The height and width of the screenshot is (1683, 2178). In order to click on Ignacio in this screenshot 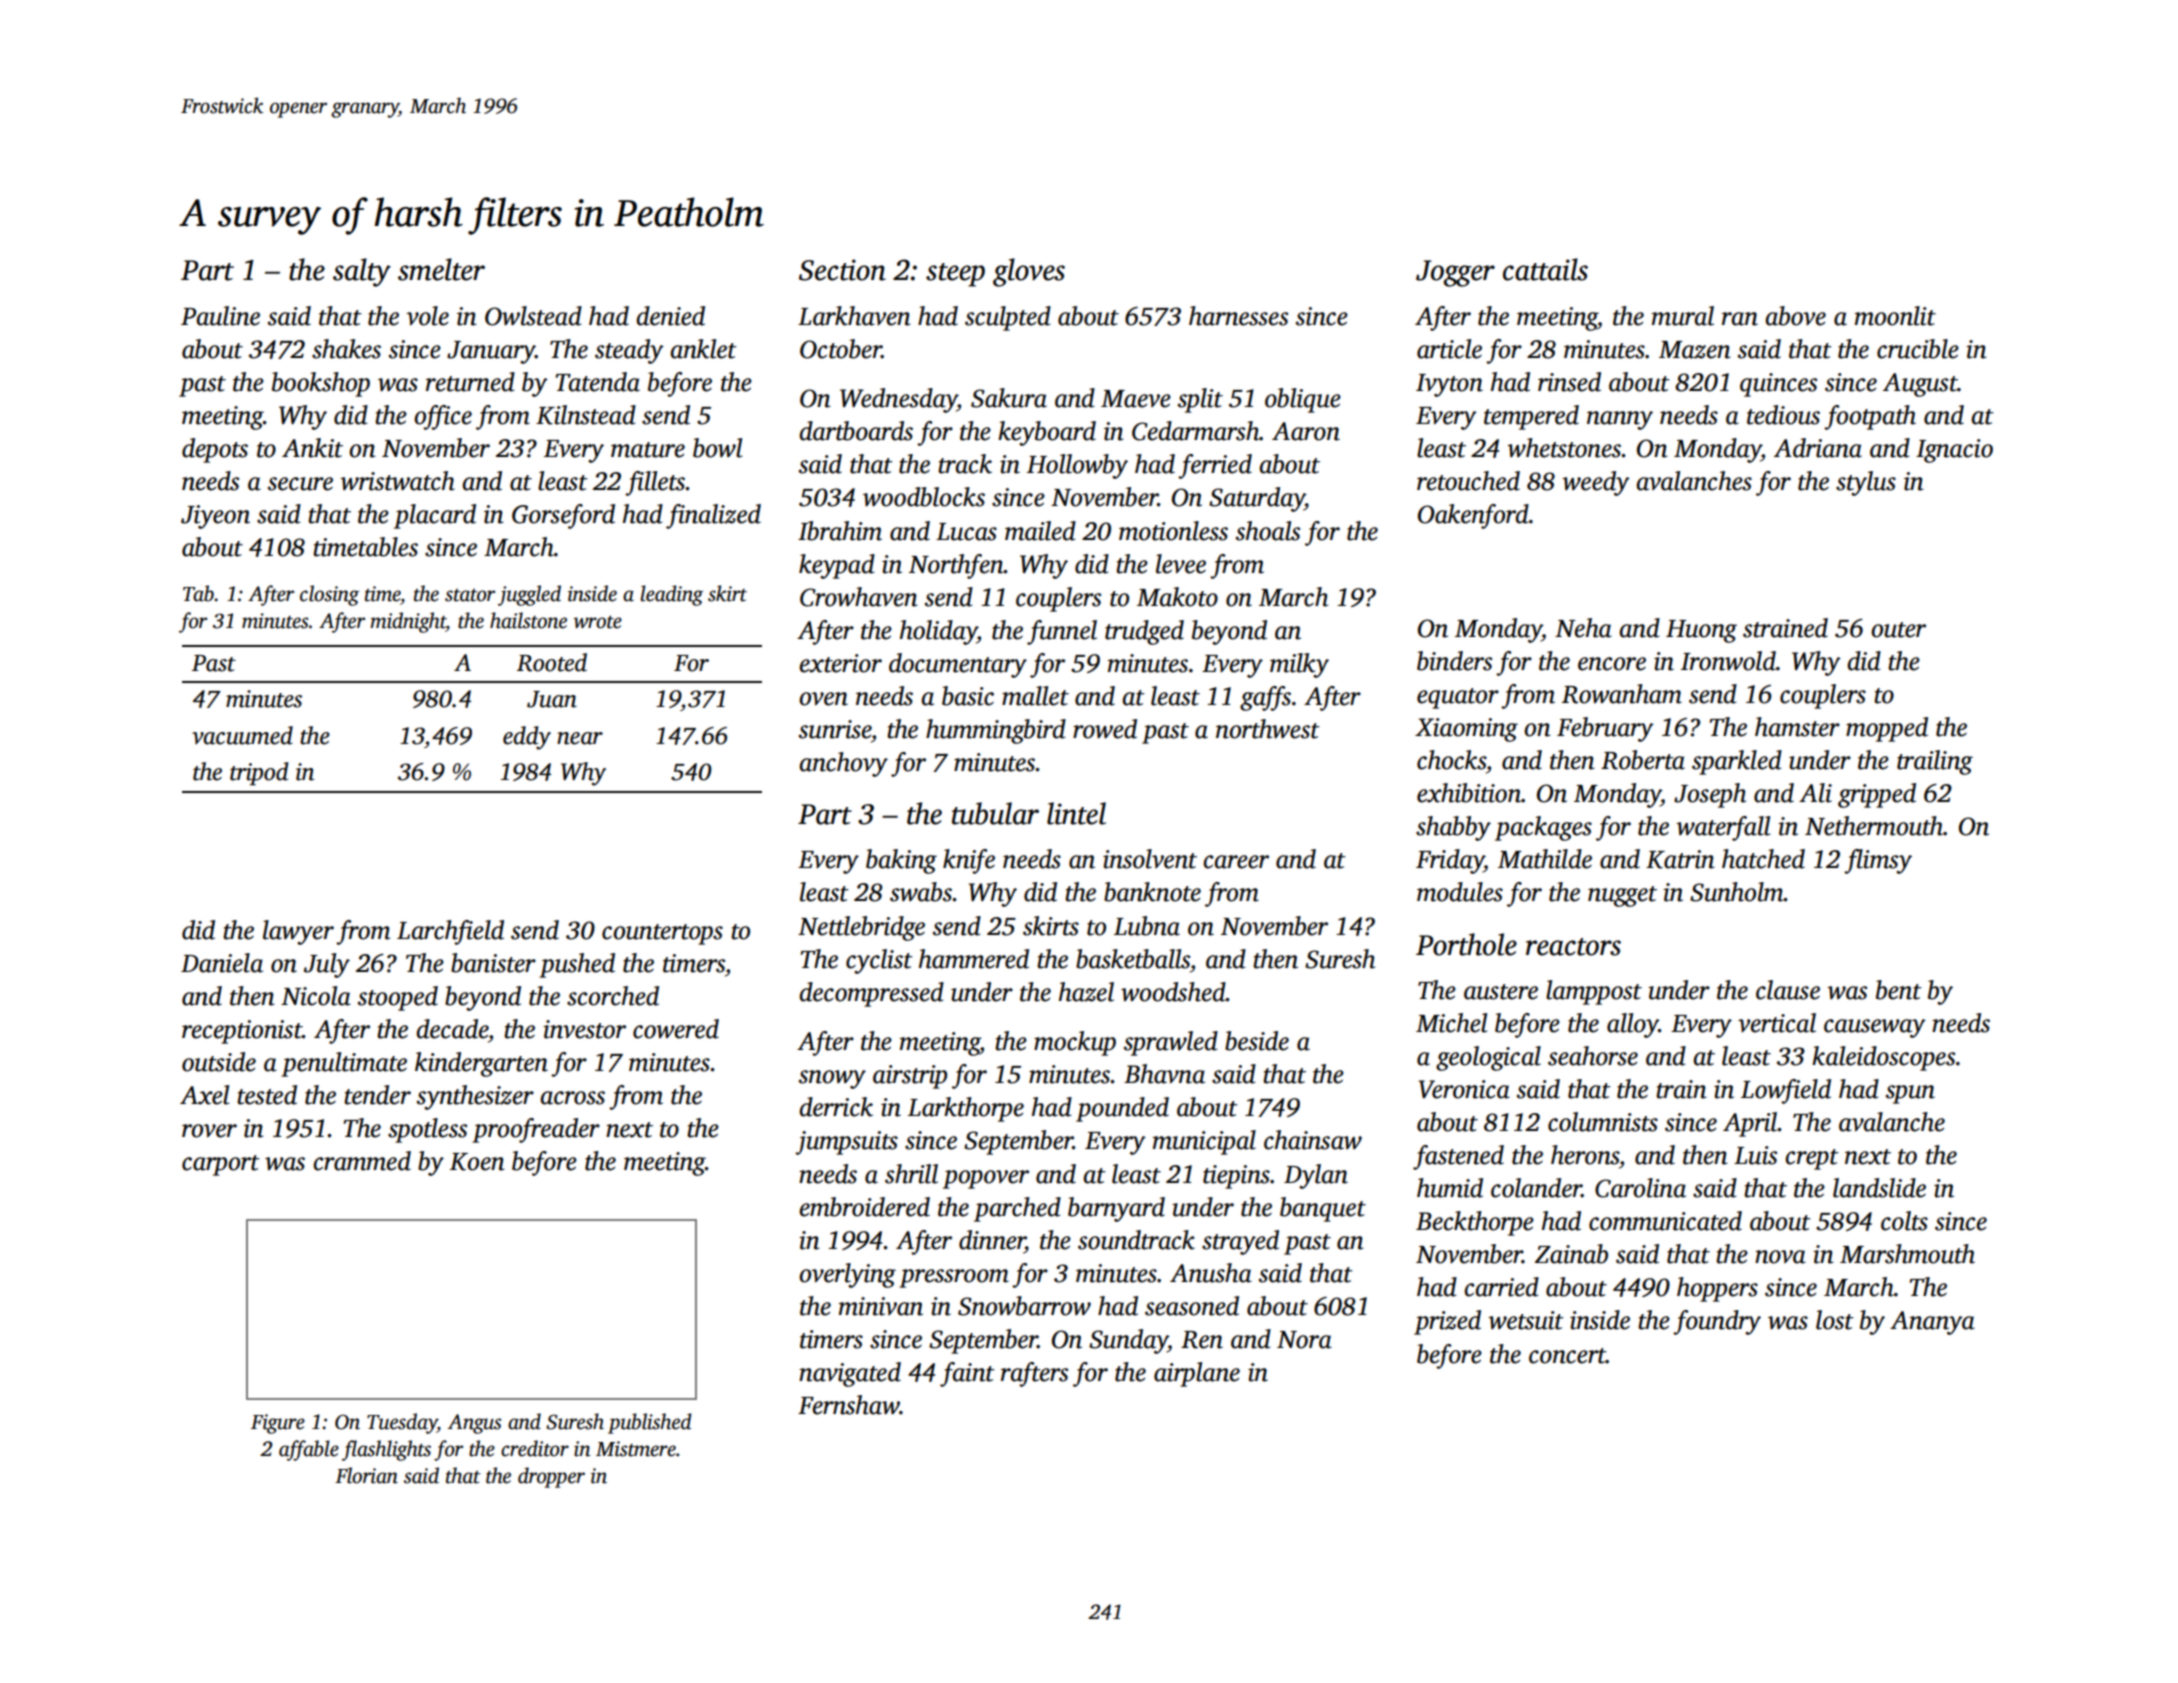, I will do `click(1954, 451)`.
